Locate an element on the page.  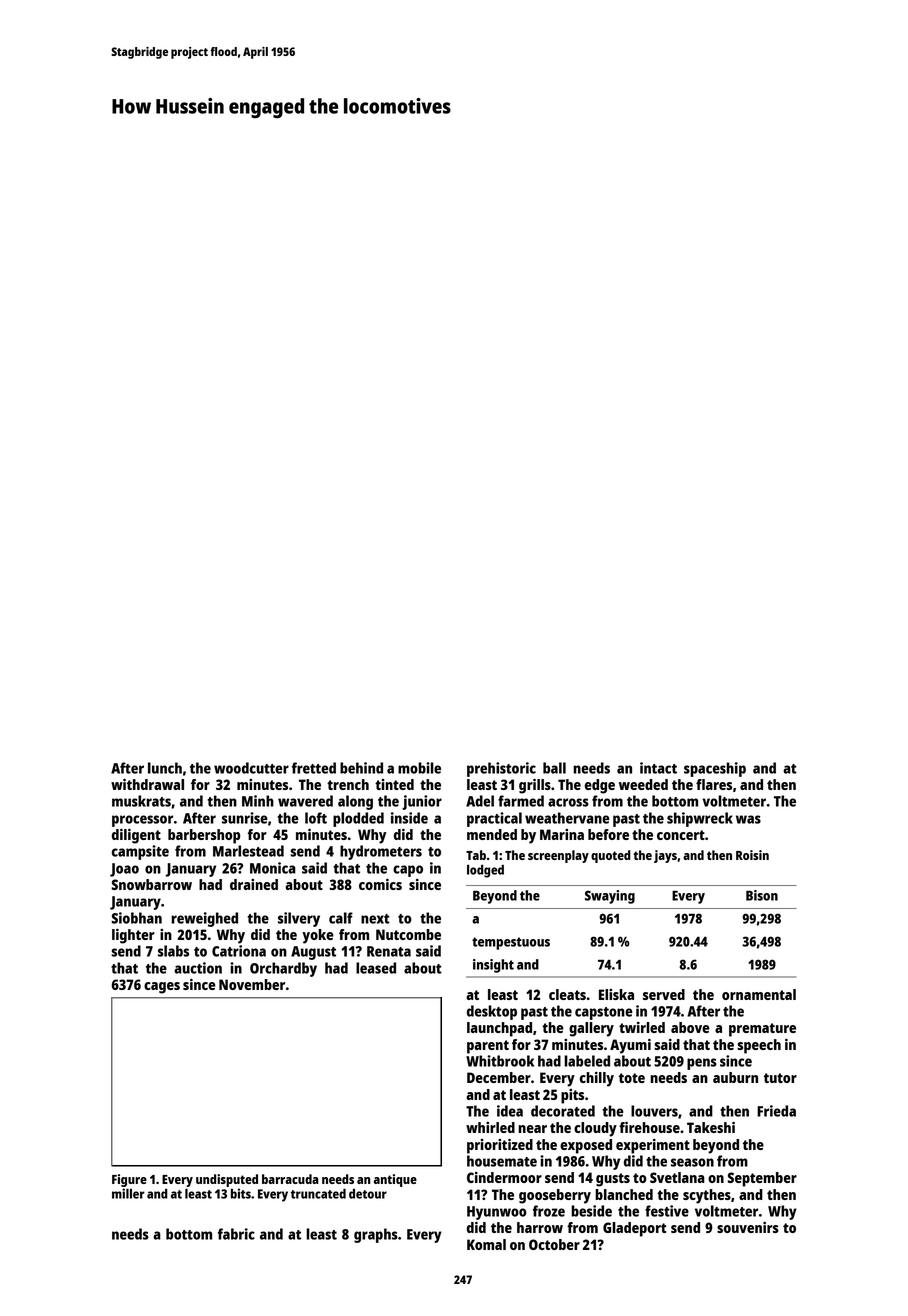
plodded is located at coordinates (358, 819).
